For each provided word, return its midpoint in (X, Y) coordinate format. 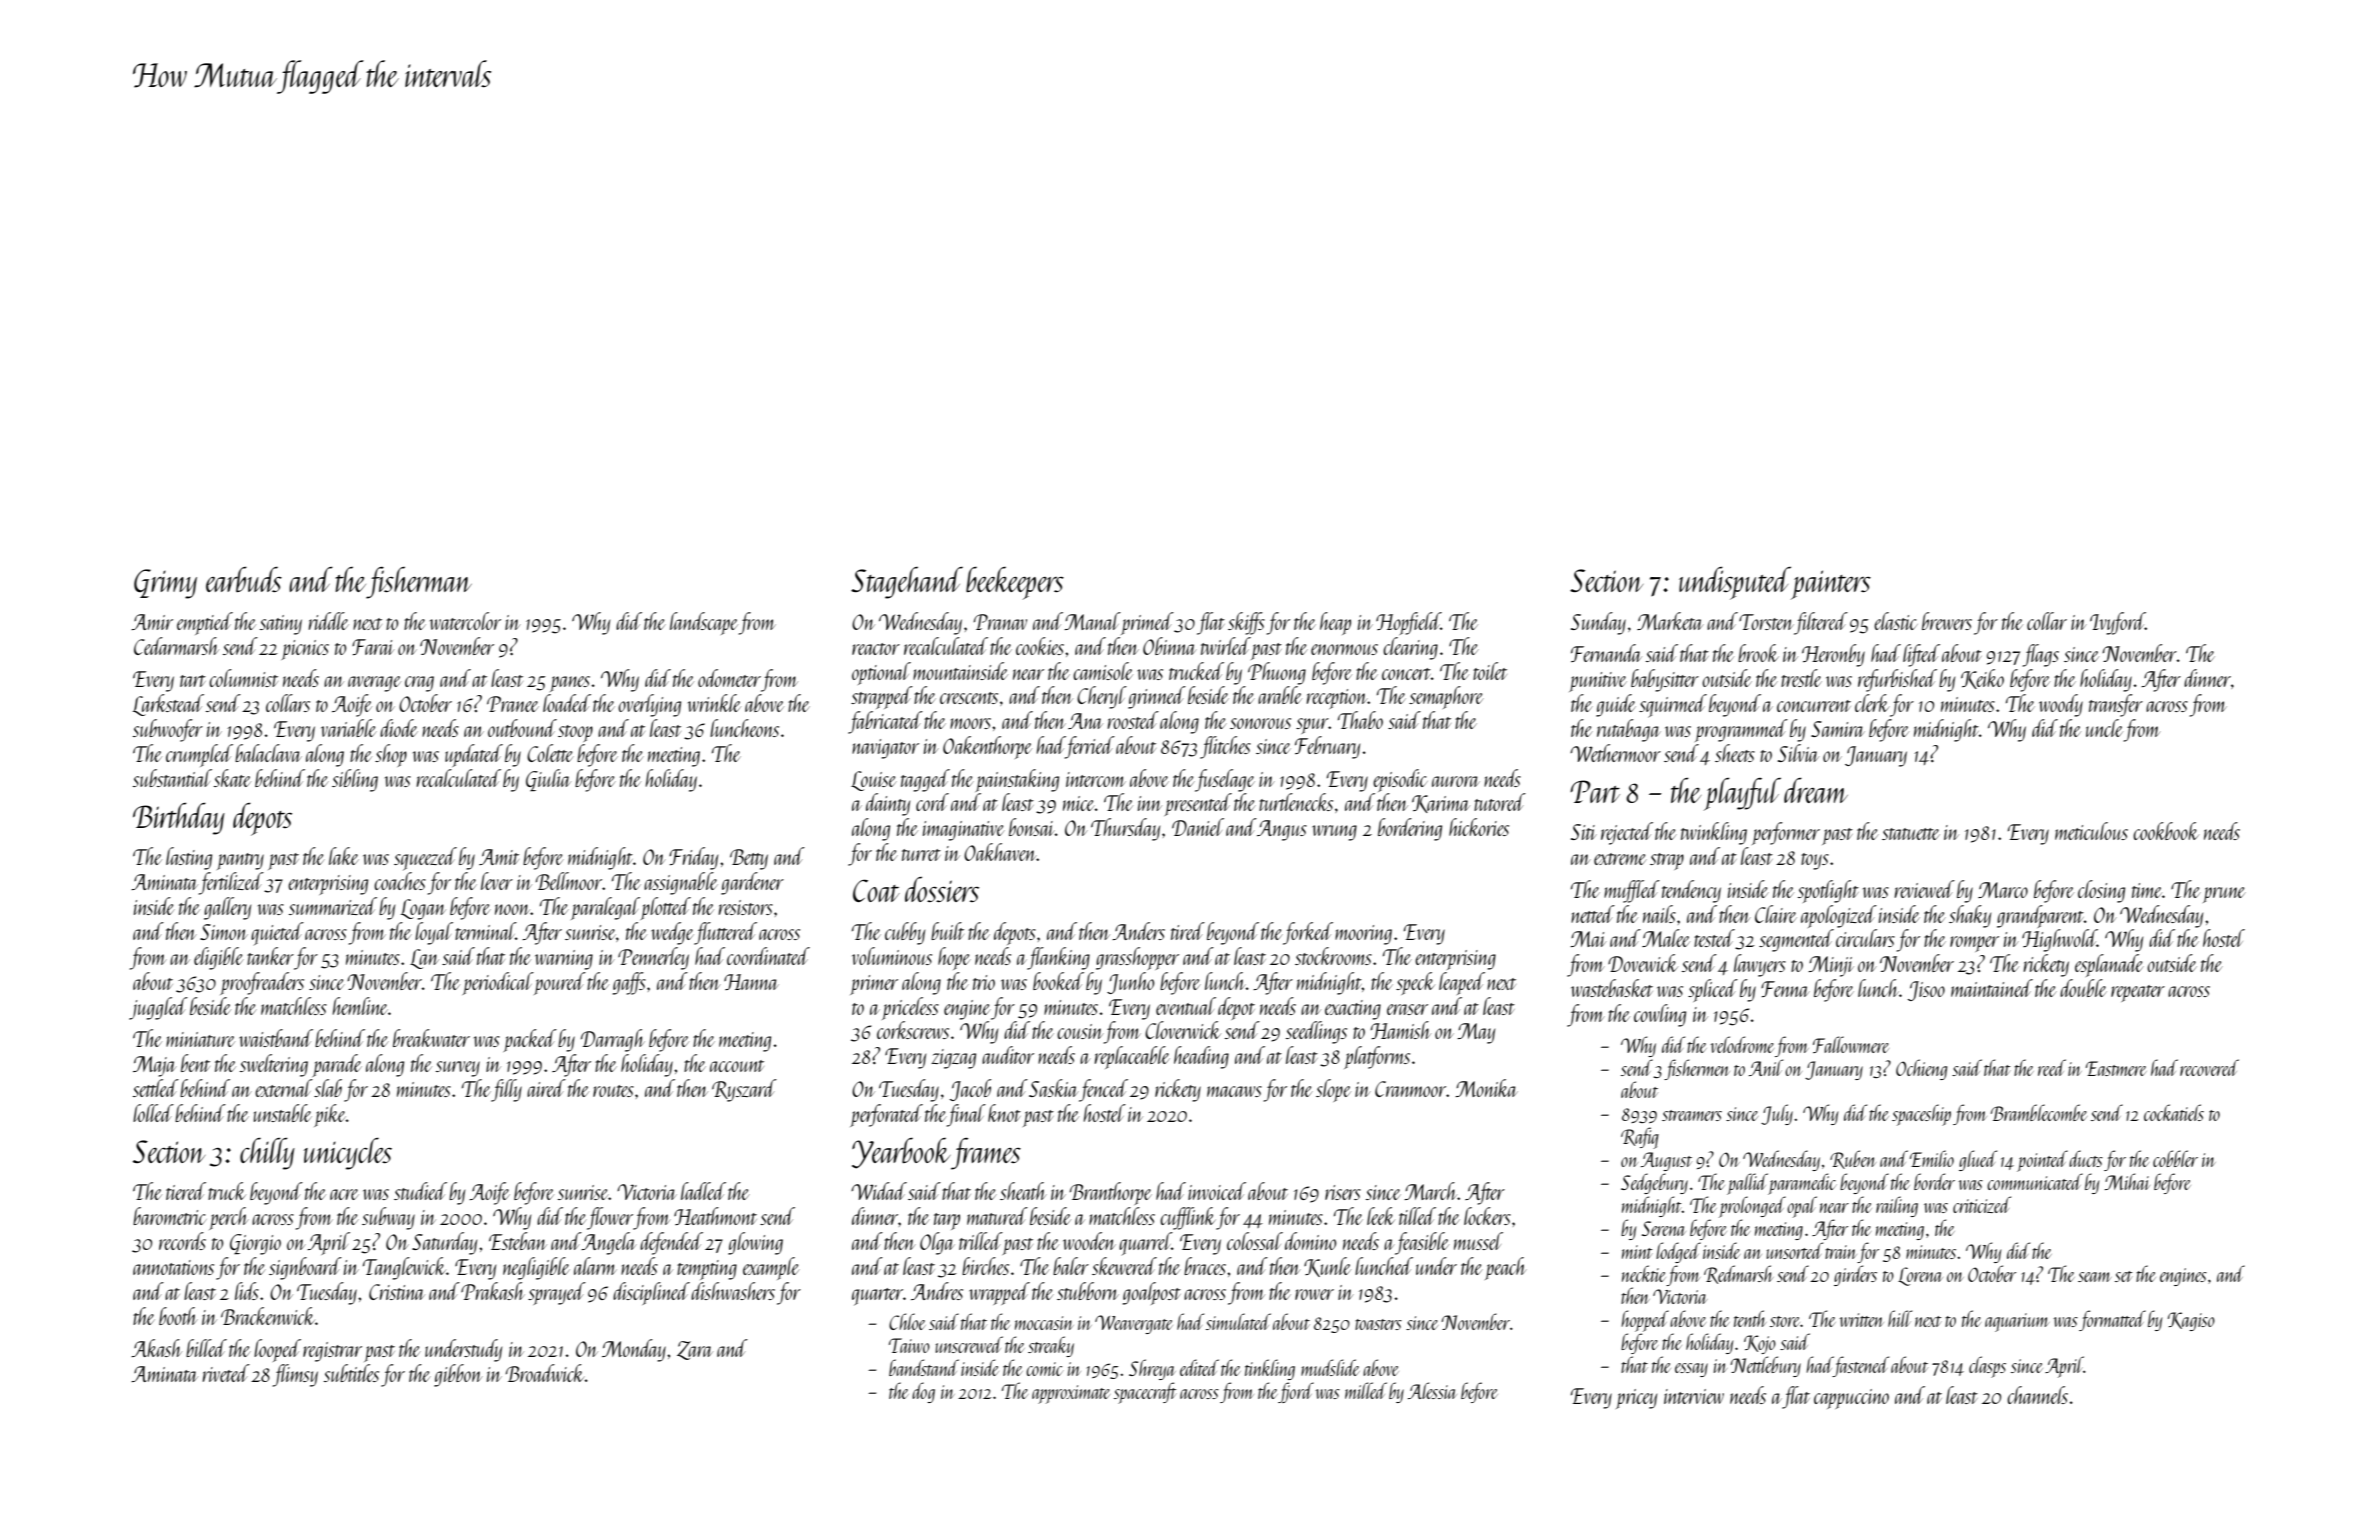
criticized (1982, 1204)
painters (1831, 585)
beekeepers (1015, 583)
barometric (170, 1216)
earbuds (244, 579)
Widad (879, 1191)
